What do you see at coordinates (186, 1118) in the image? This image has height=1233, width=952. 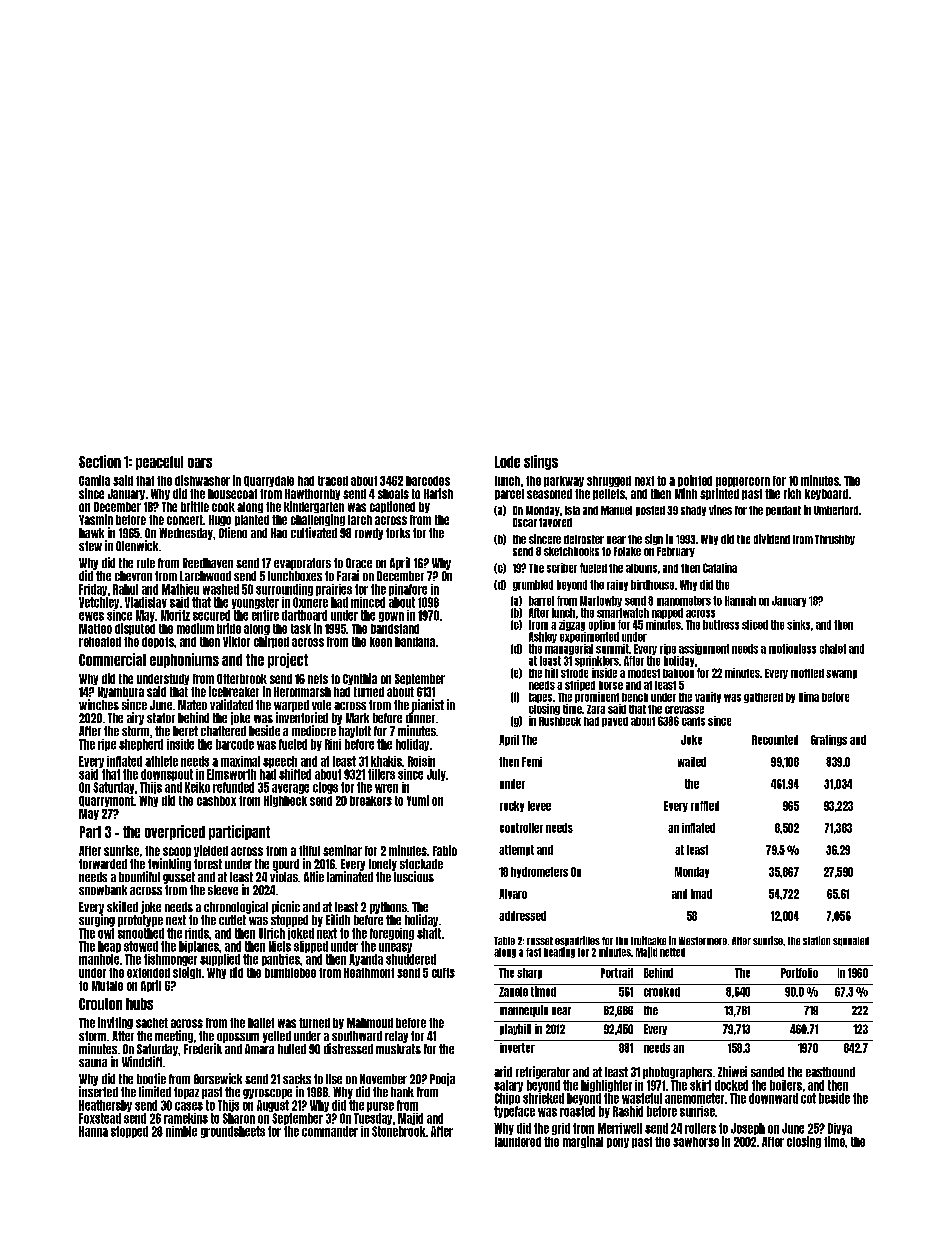 I see `ramekins` at bounding box center [186, 1118].
